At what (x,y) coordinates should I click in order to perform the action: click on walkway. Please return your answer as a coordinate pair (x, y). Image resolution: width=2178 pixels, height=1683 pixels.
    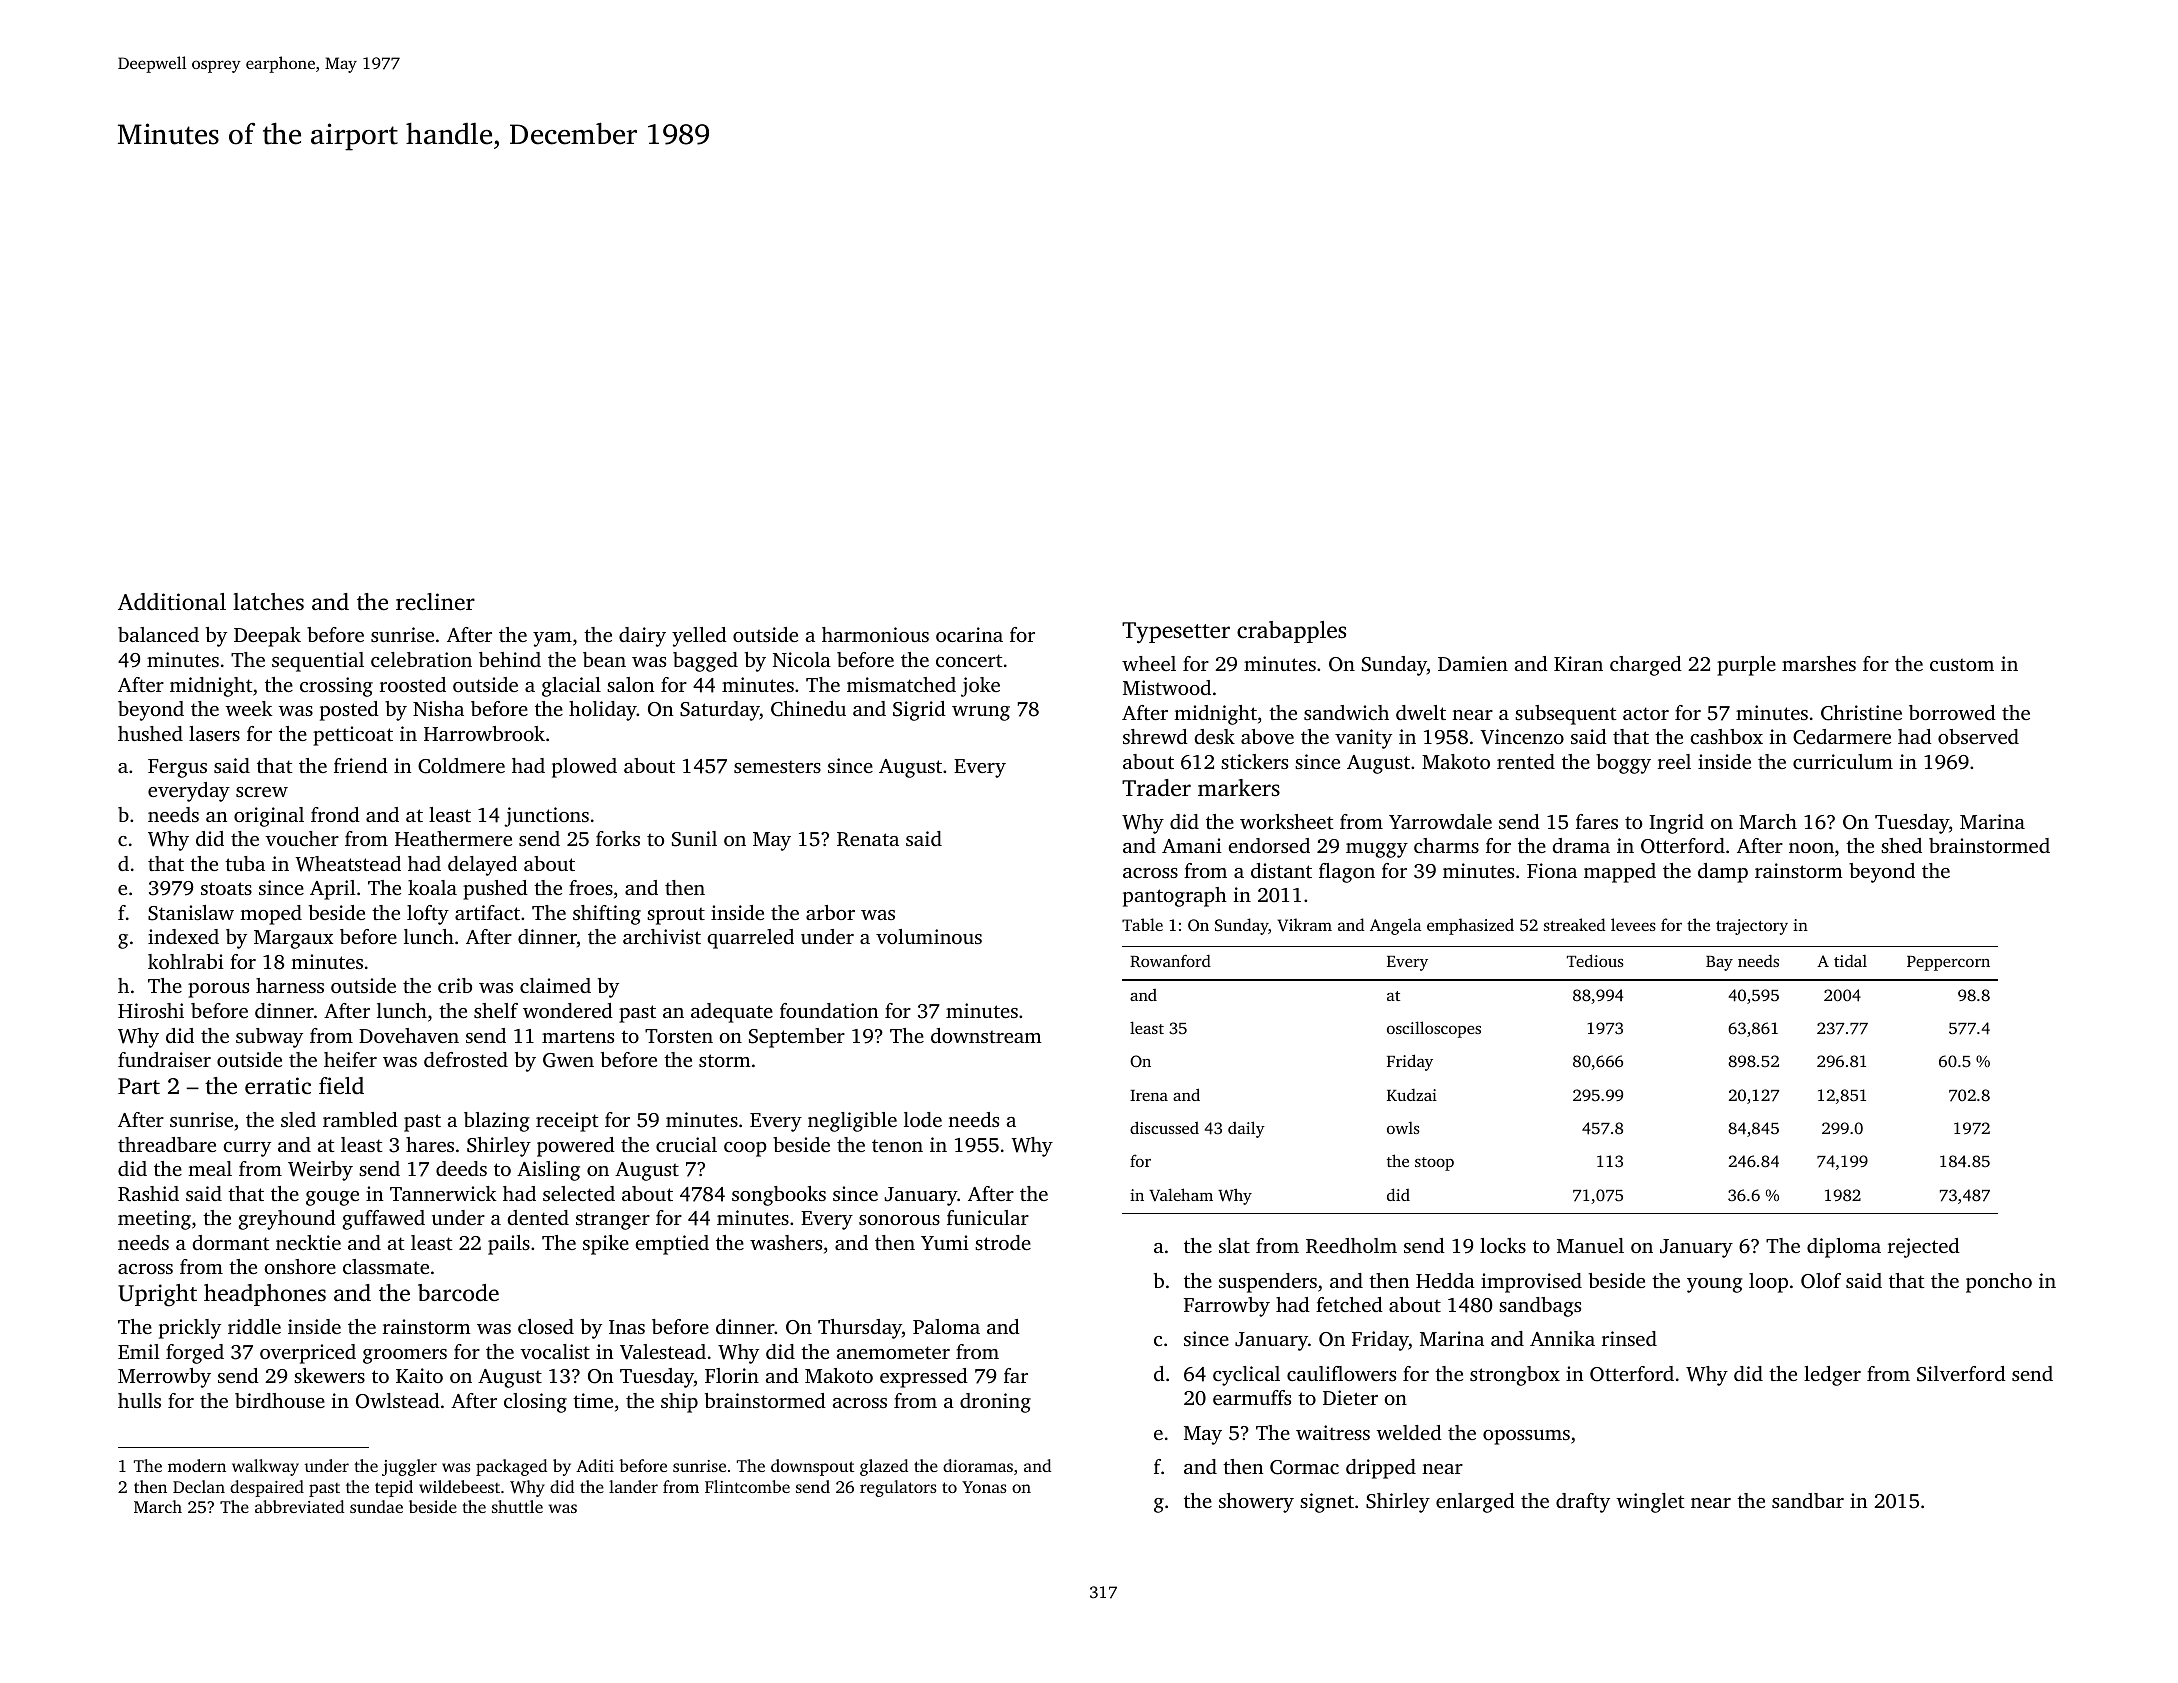
    Looking at the image, I should click on (265, 1467).
